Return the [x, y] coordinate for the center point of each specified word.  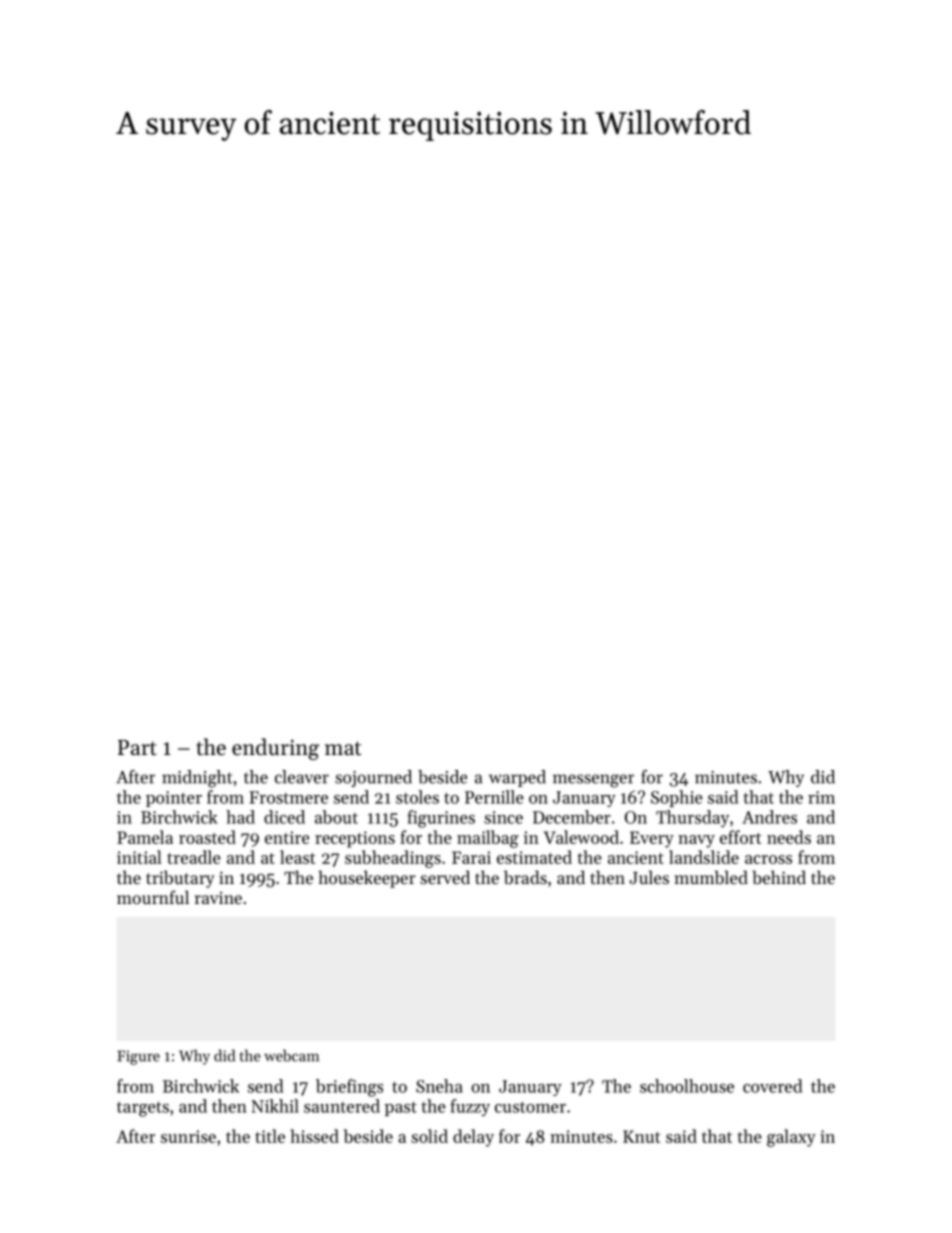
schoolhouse [687, 1086]
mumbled [711, 877]
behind [779, 877]
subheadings [393, 859]
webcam [291, 1055]
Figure [138, 1057]
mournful [153, 897]
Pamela [145, 837]
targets [143, 1109]
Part [137, 748]
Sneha [439, 1086]
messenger [593, 781]
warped [517, 778]
